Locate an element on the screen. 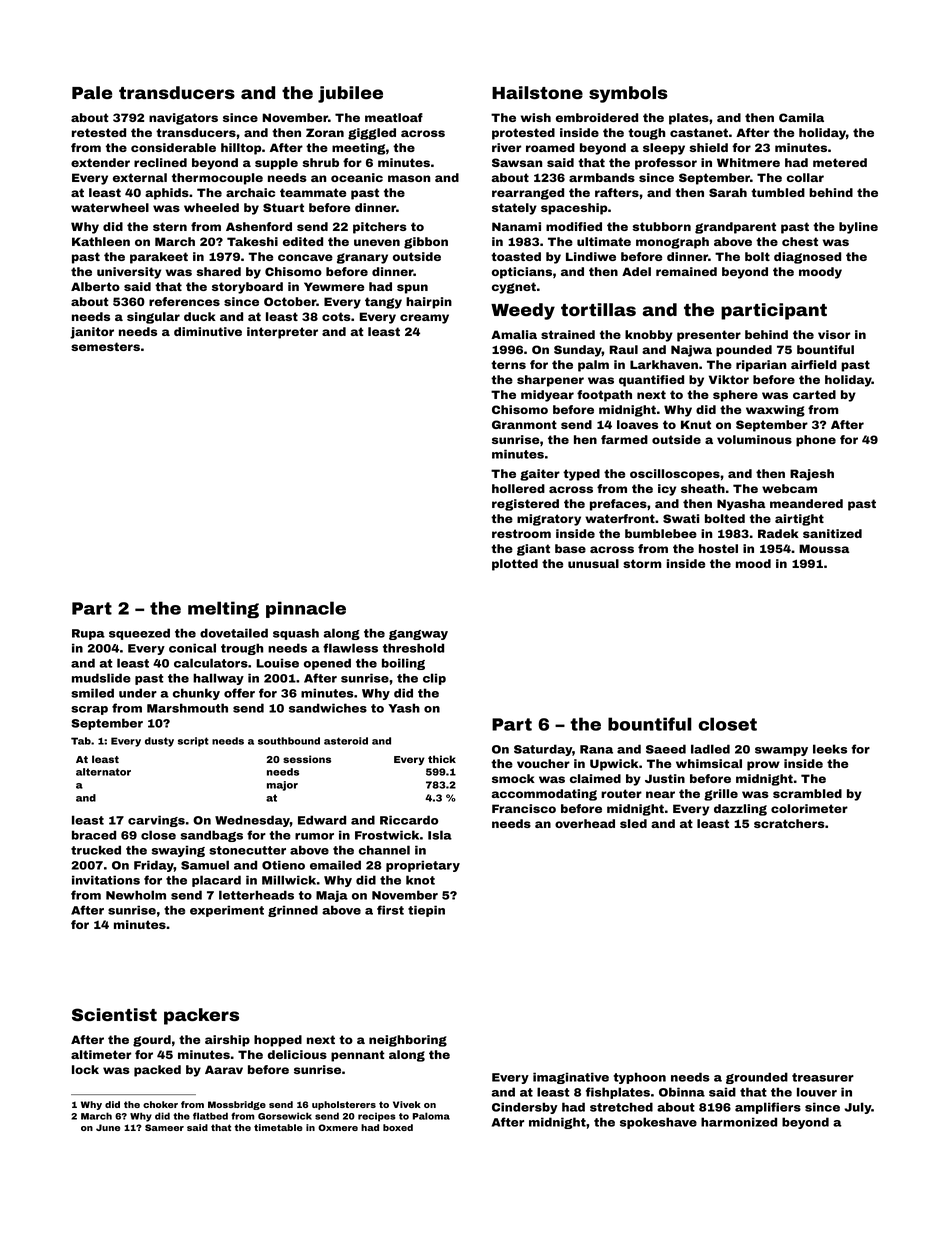 This screenshot has height=1233, width=952. tiepin is located at coordinates (426, 911).
